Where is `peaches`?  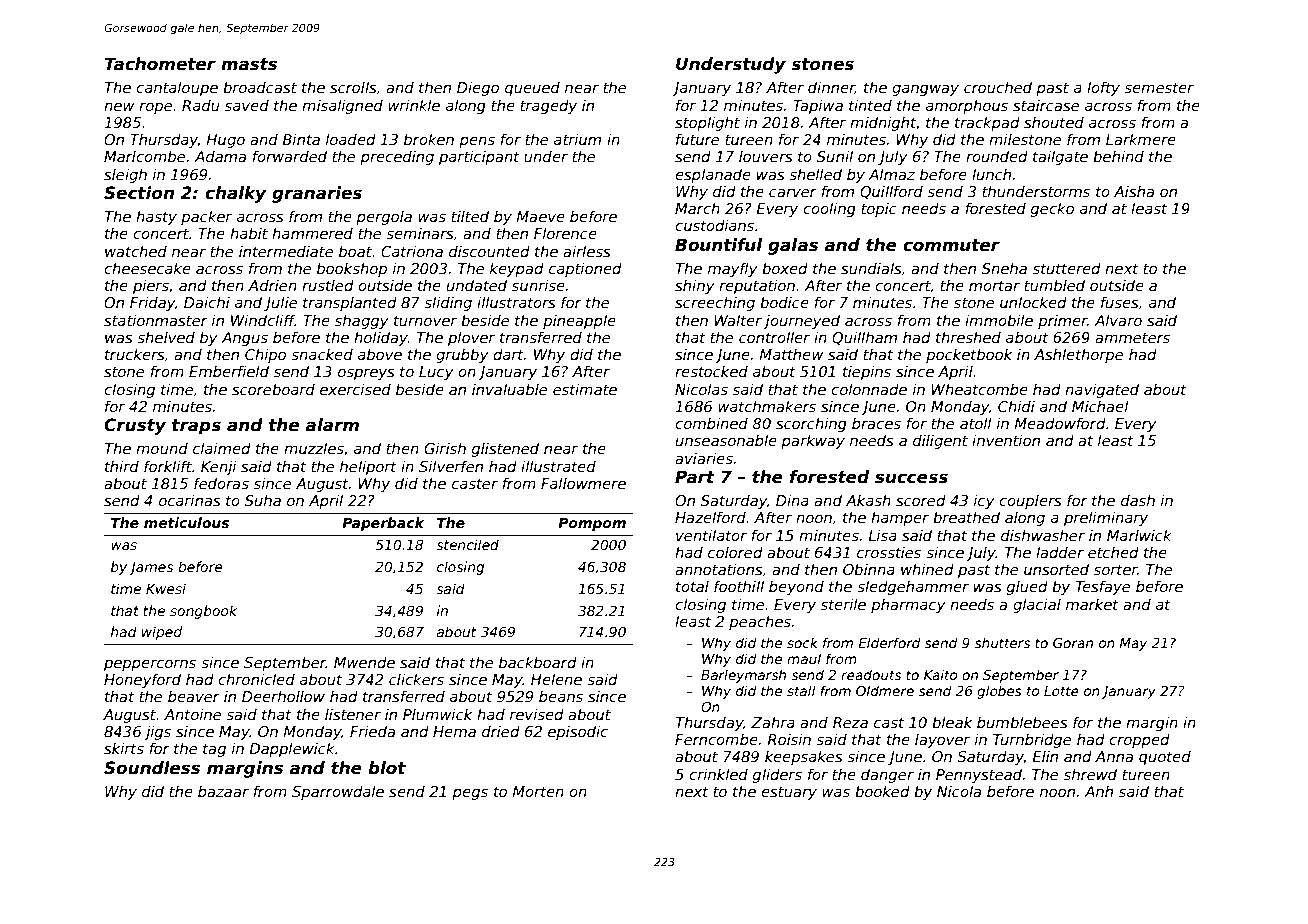 peaches is located at coordinates (760, 622).
